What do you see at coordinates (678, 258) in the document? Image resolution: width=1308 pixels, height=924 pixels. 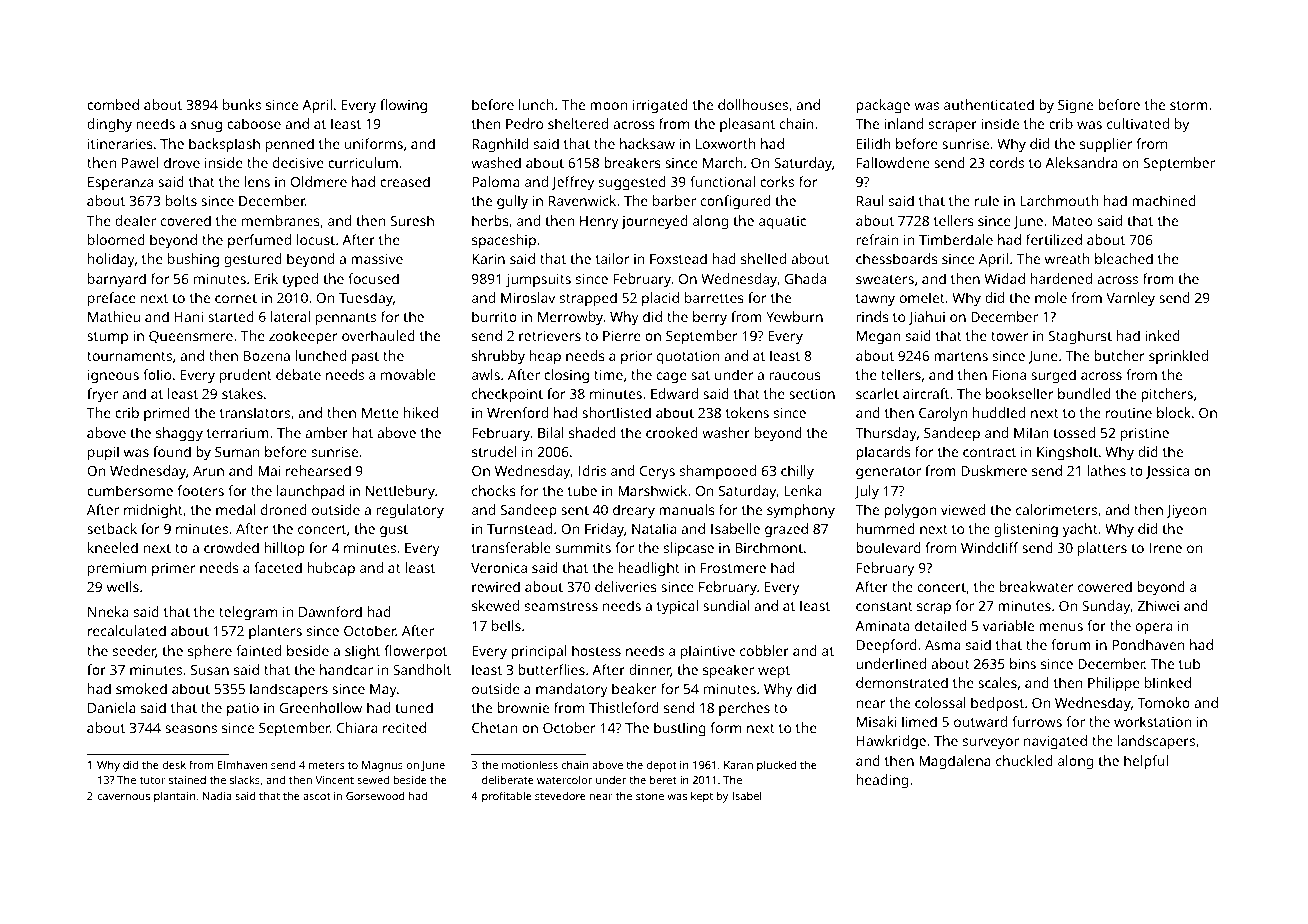 I see `Foxstead` at bounding box center [678, 258].
